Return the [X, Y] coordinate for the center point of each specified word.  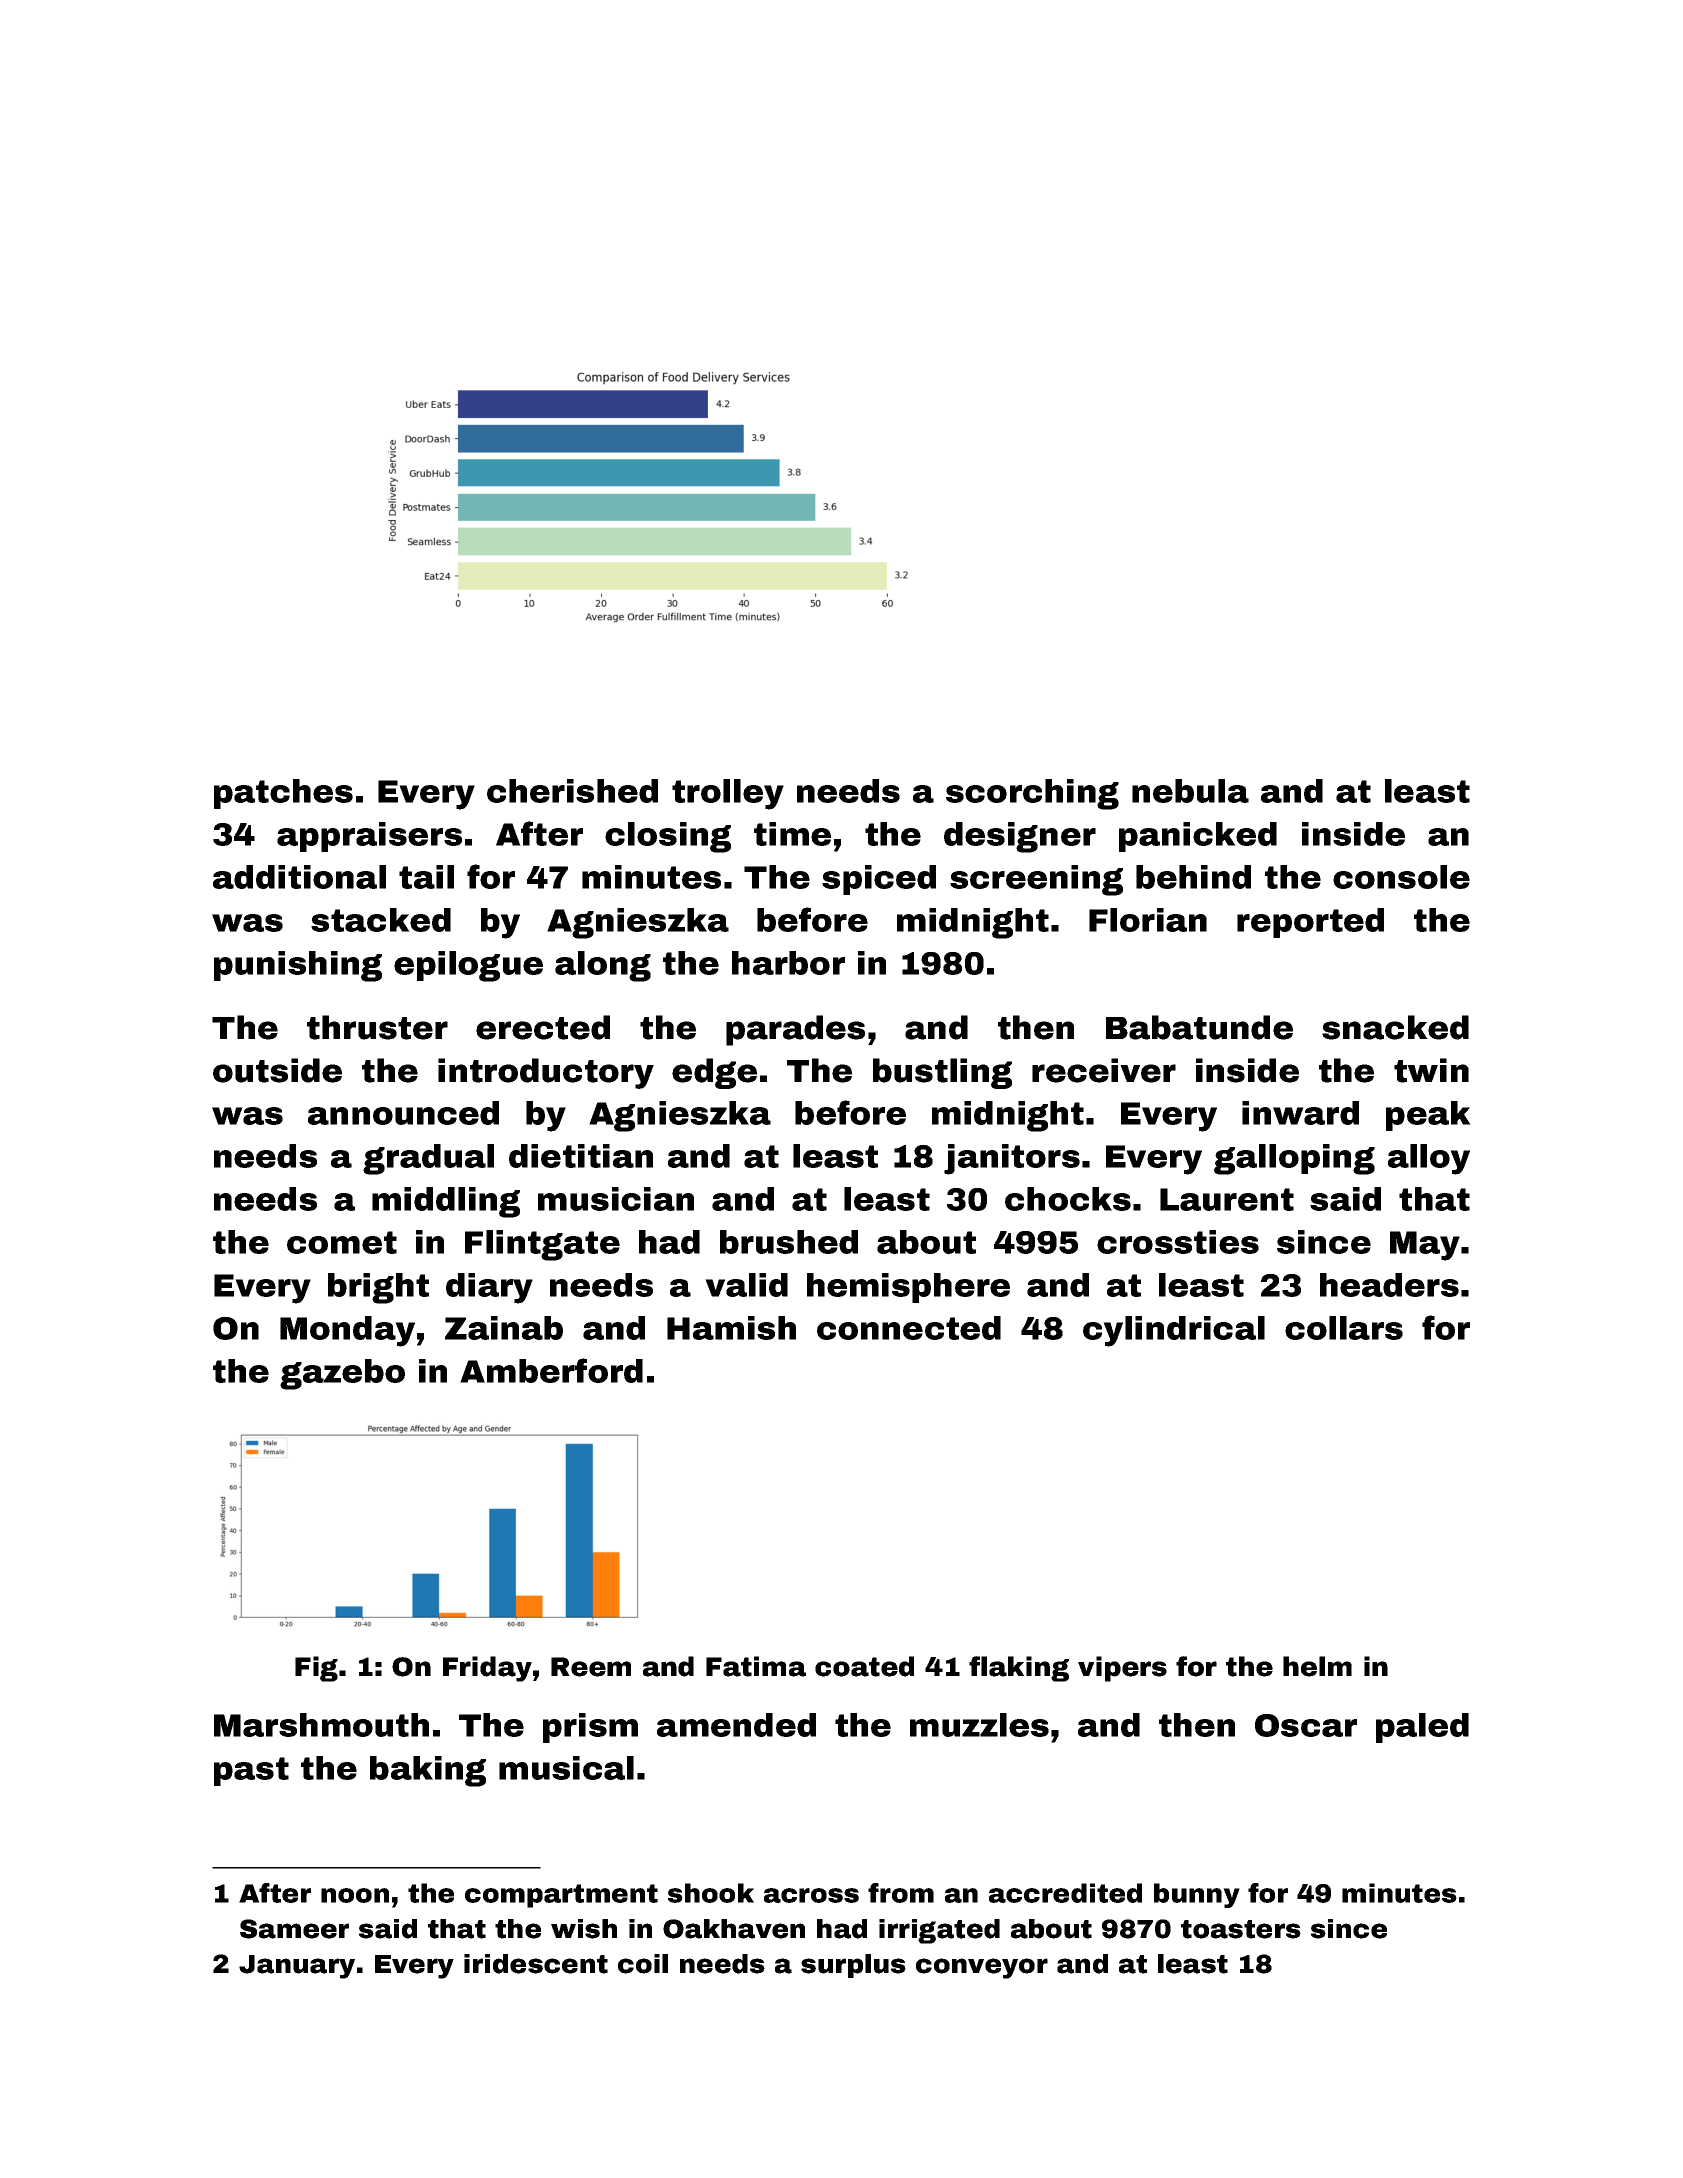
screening [1036, 880]
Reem [591, 1667]
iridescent [536, 1964]
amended [736, 1725]
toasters [1241, 1929]
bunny [1197, 1895]
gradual [428, 1159]
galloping [1294, 1159]
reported [1310, 923]
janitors [1012, 1159]
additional [299, 877]
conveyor [982, 1968]
